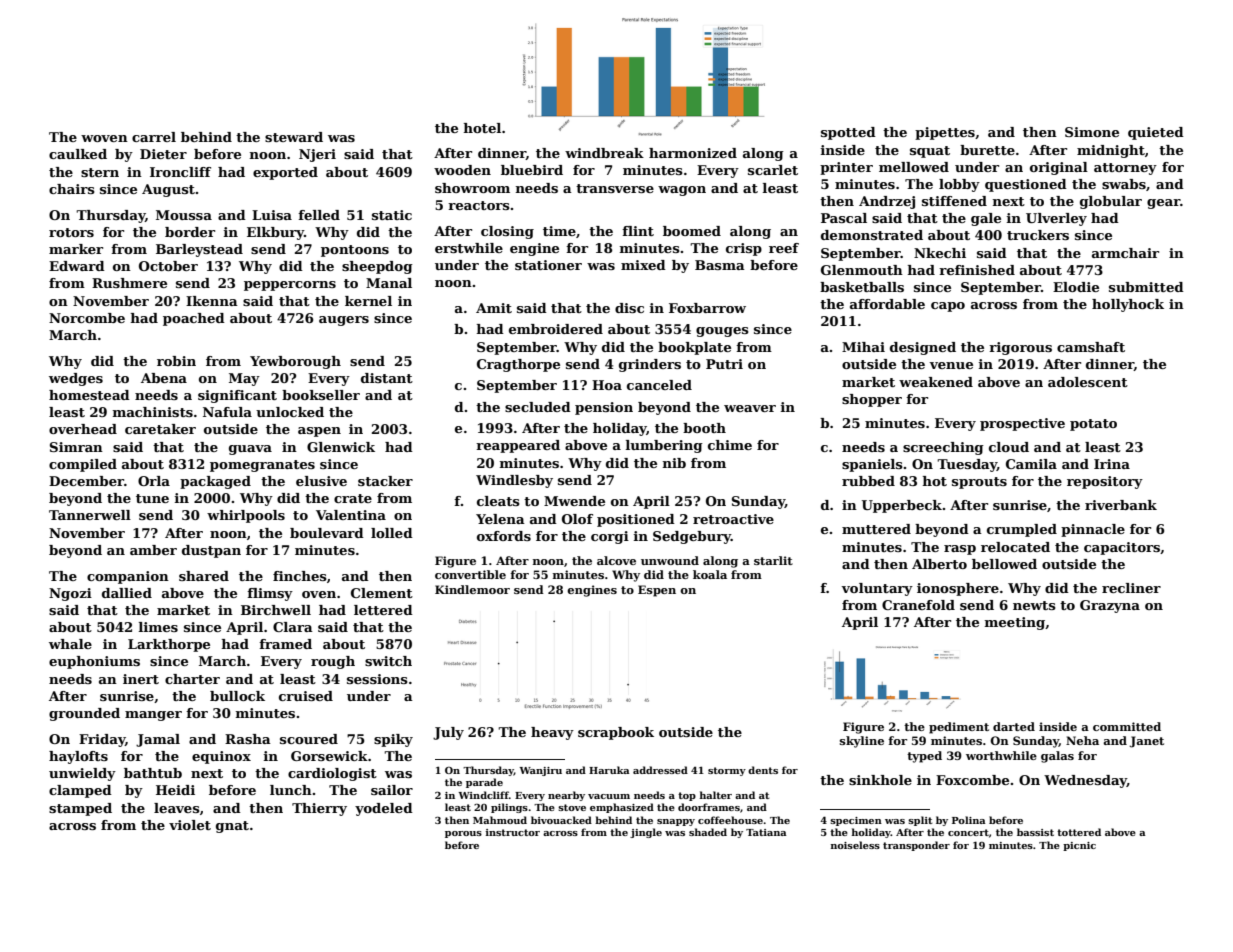  Describe the element at coordinates (180, 172) in the image. I see `Ironcliff` at that location.
